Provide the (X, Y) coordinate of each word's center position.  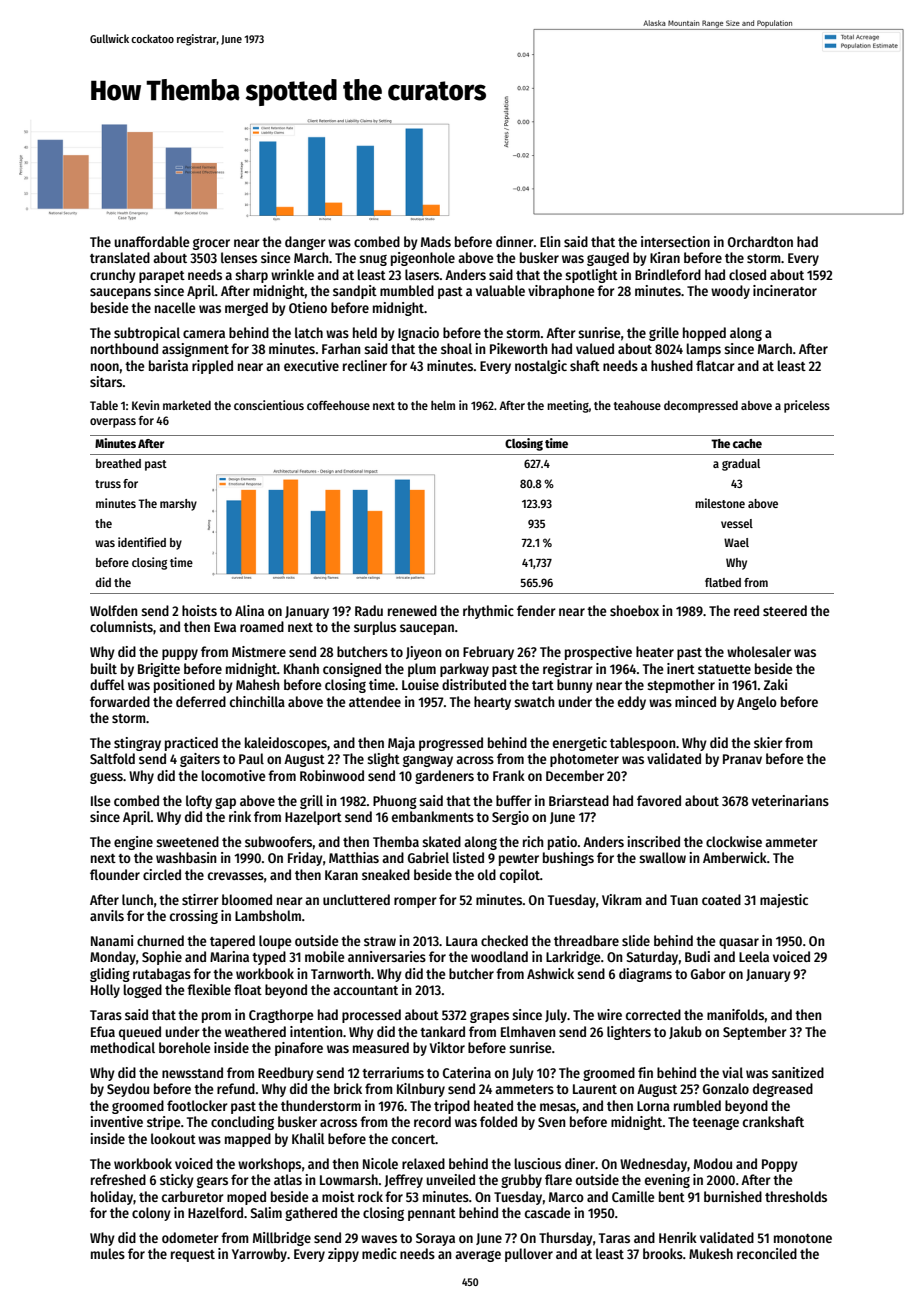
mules (108, 1253)
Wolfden (114, 610)
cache (747, 443)
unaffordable (152, 241)
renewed (412, 610)
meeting (568, 406)
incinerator (785, 290)
